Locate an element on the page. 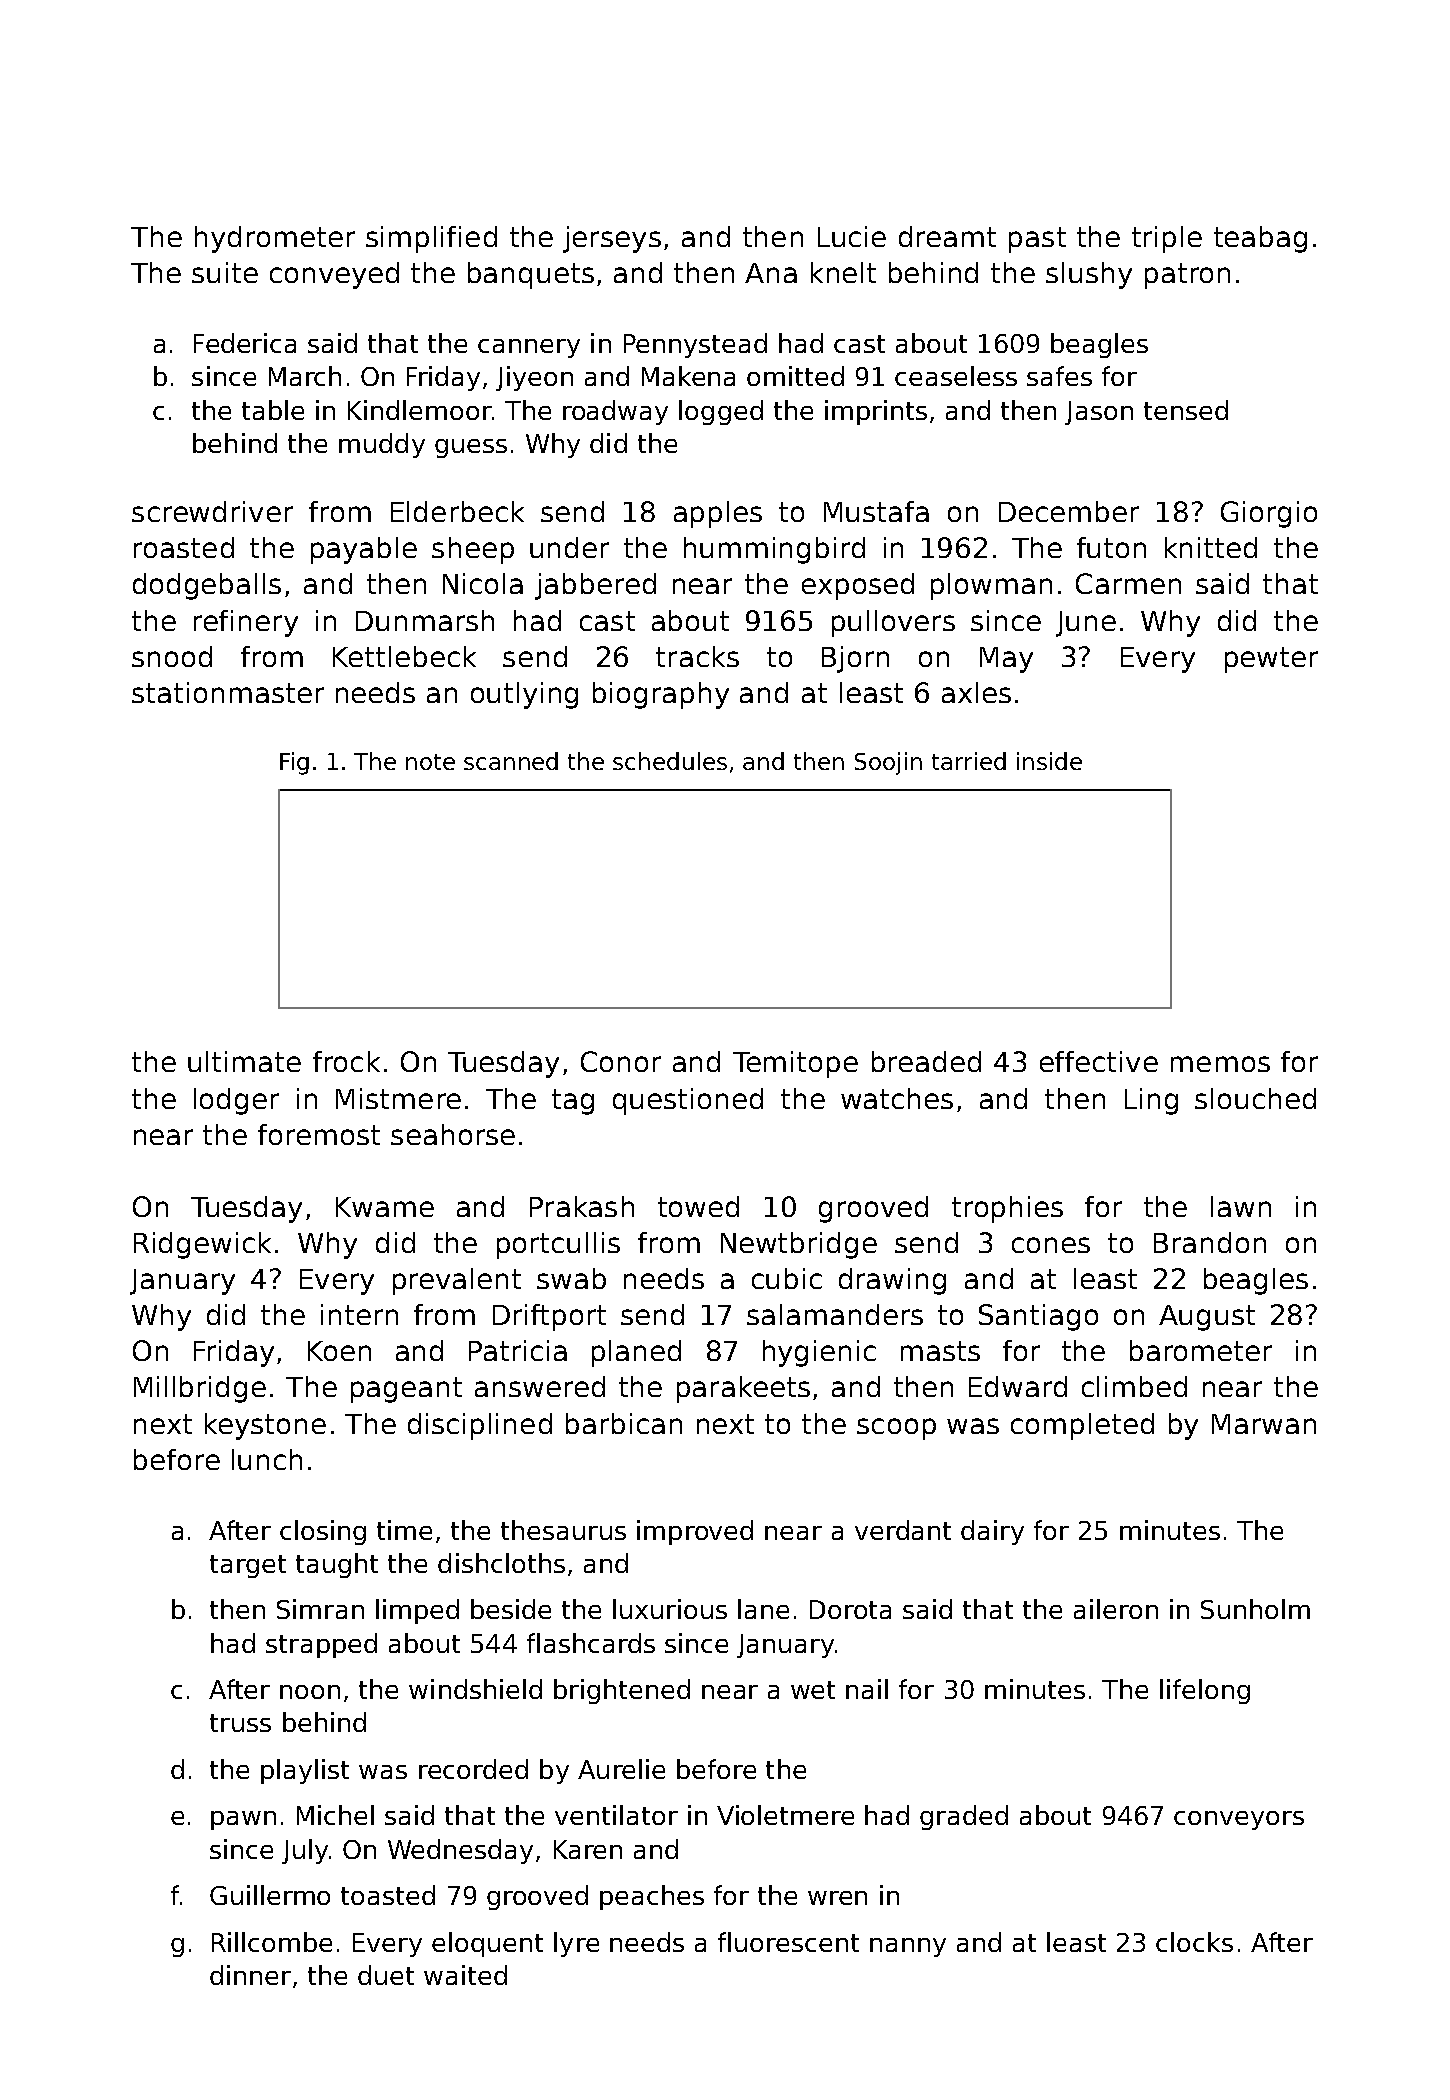  drawing is located at coordinates (892, 1281).
